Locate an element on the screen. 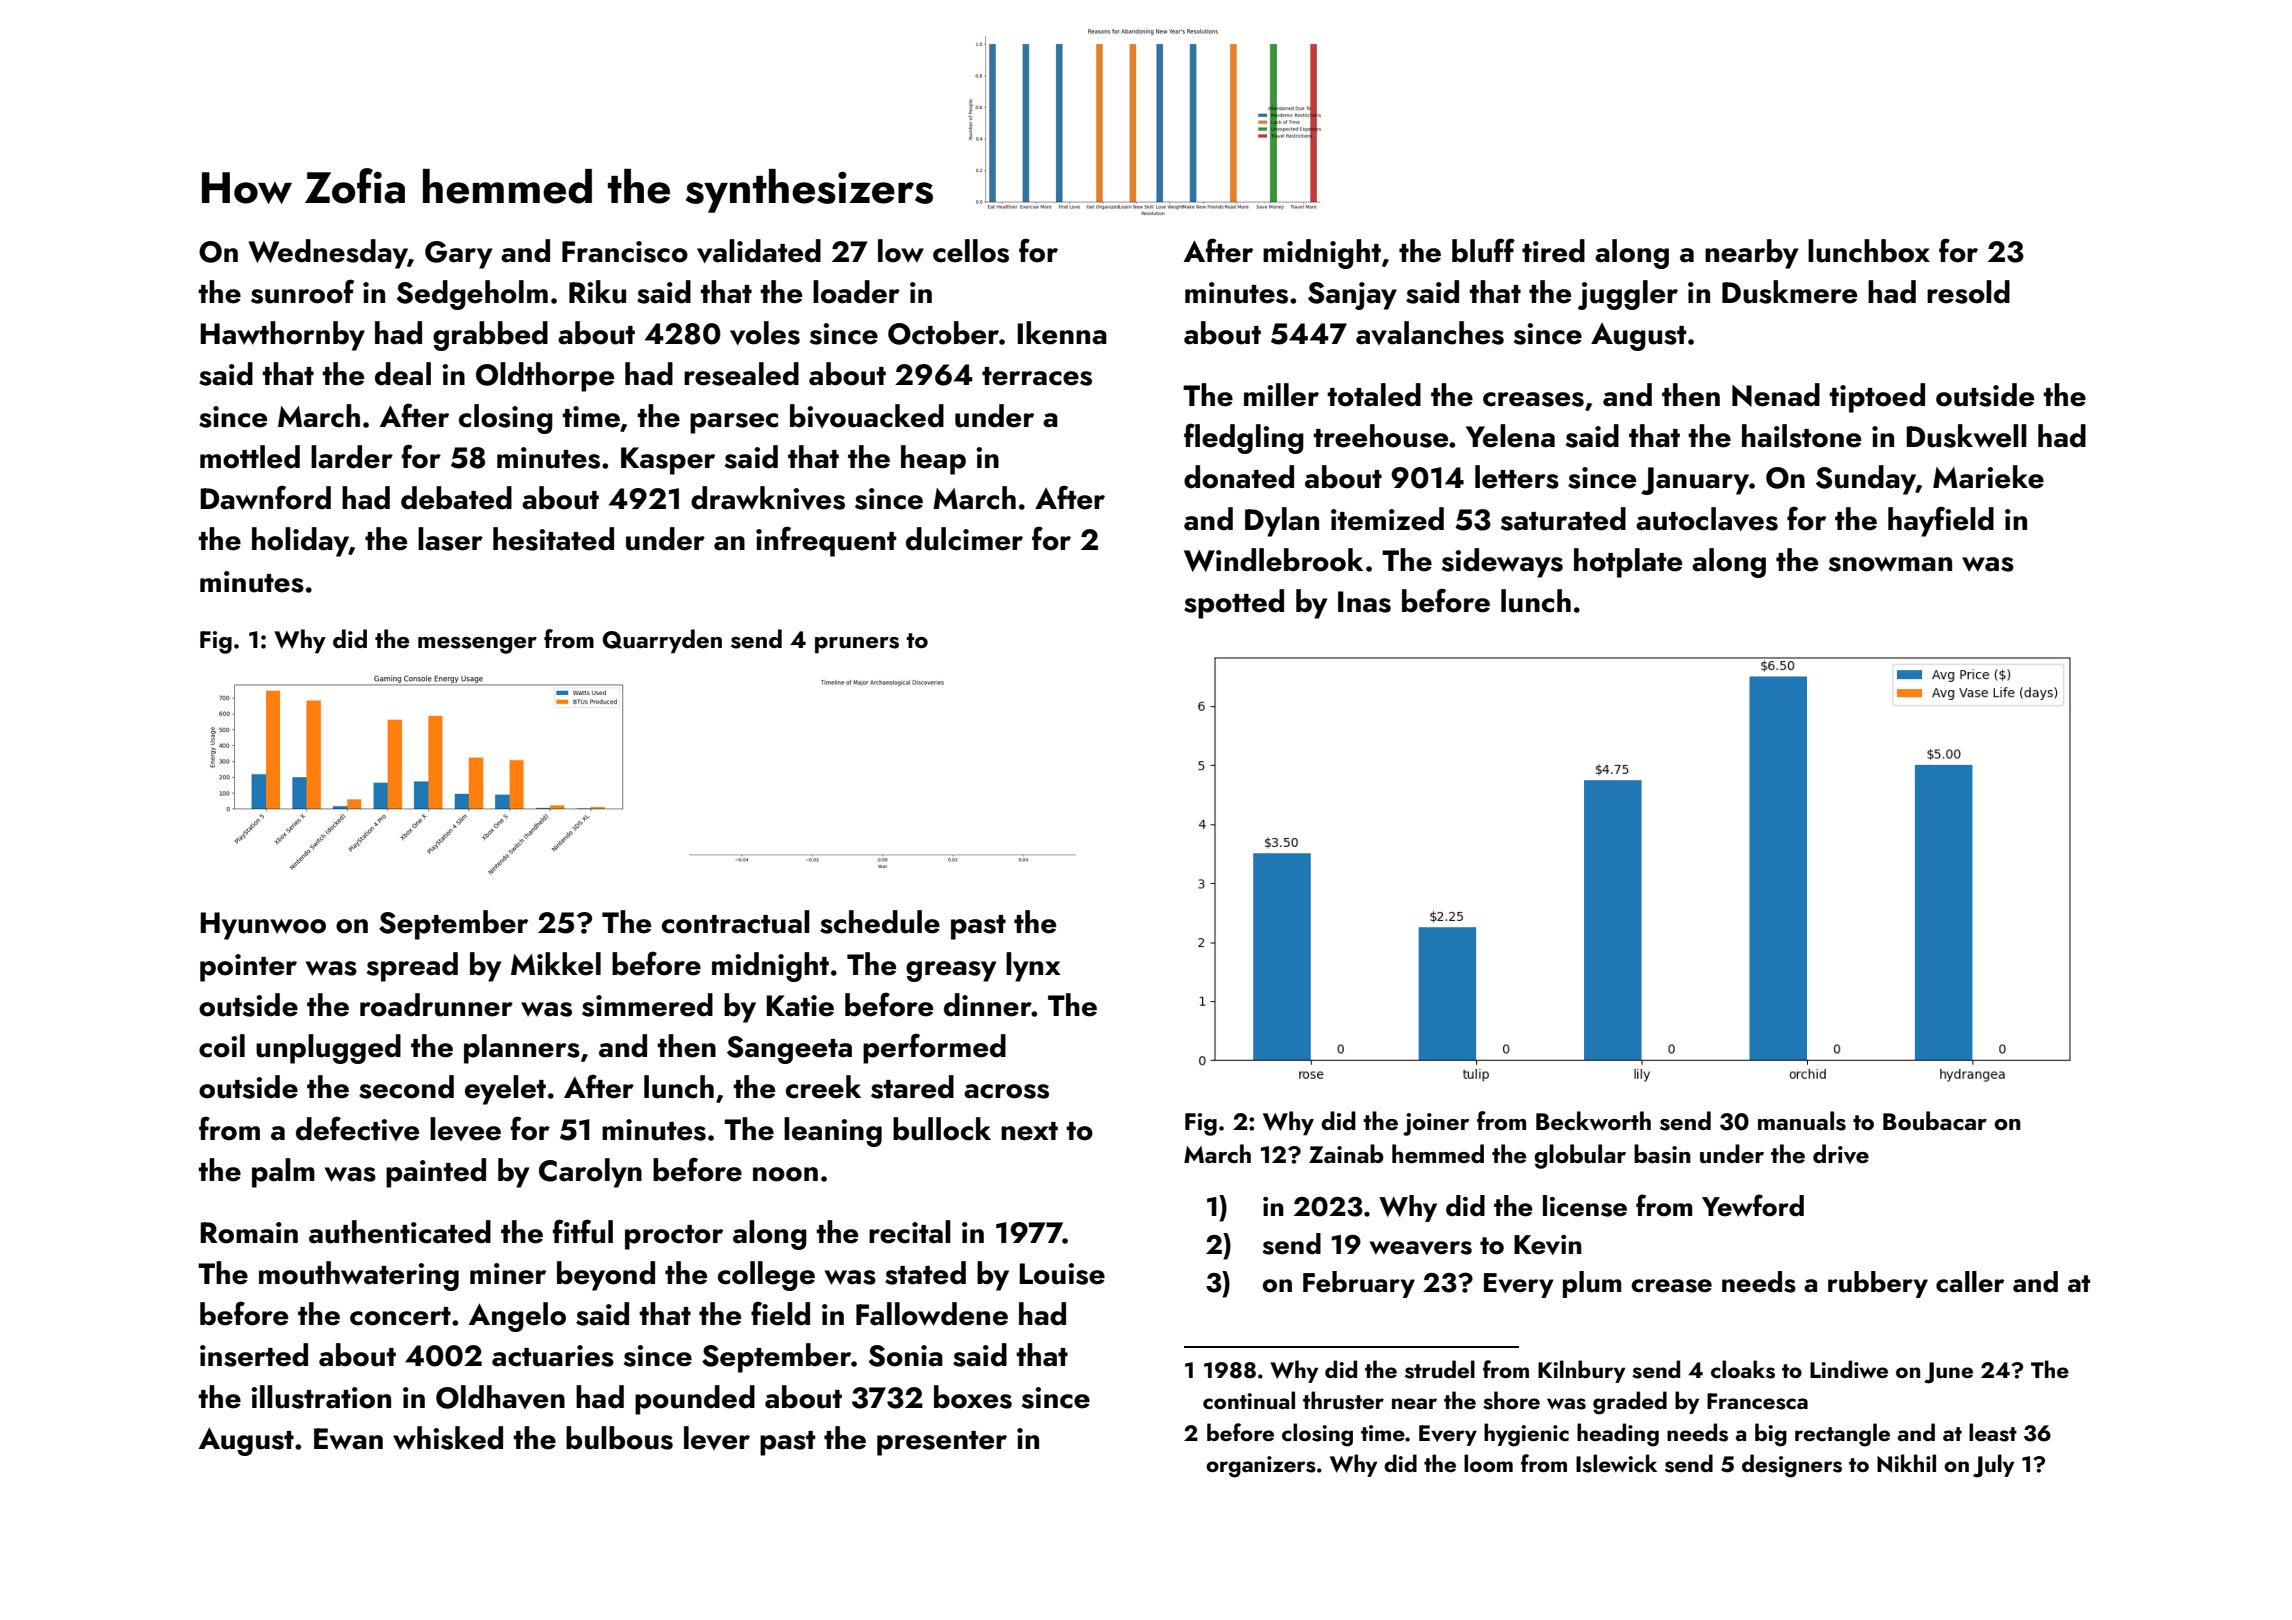  messenger is located at coordinates (477, 645).
